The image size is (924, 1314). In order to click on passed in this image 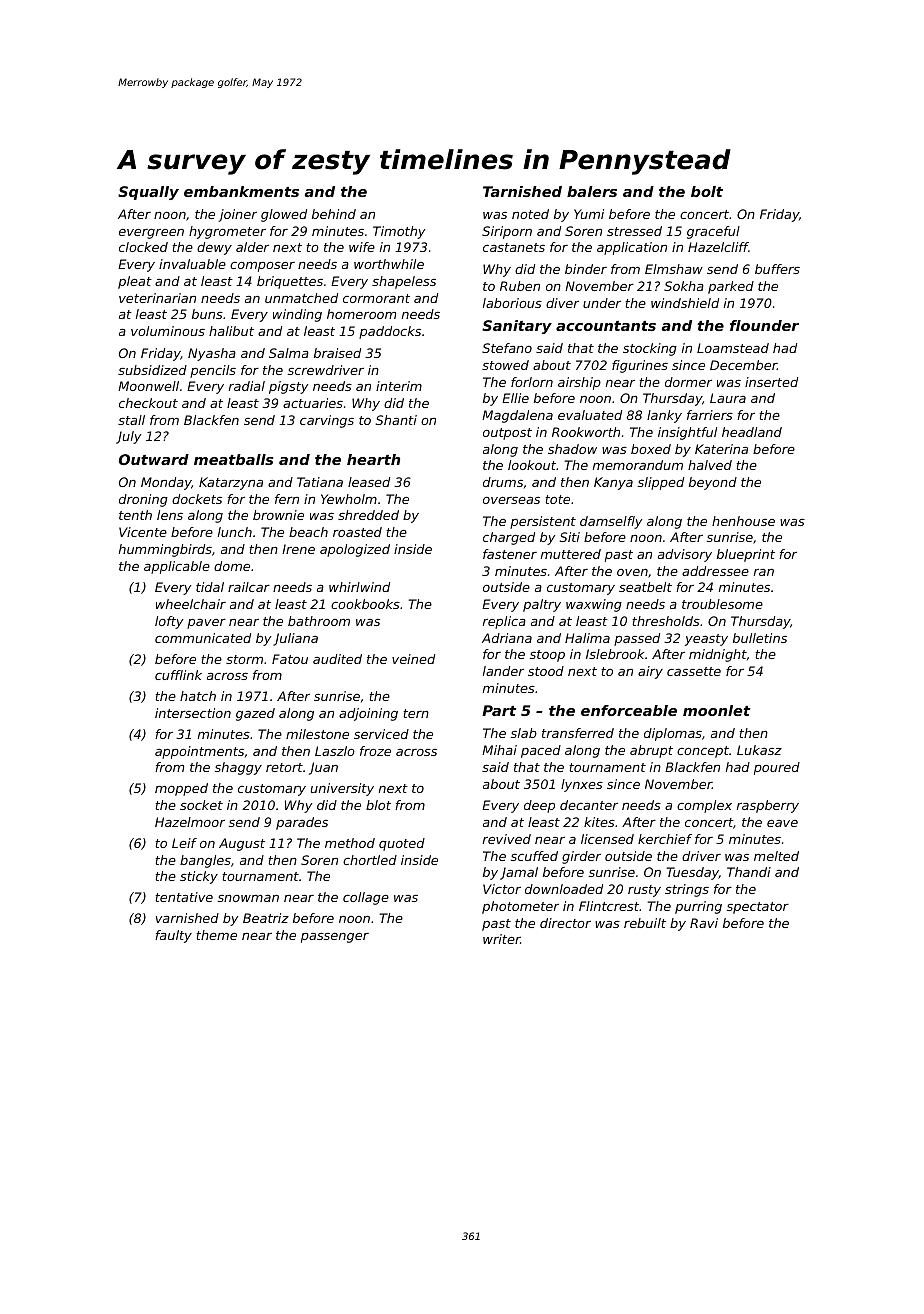, I will do `click(637, 639)`.
